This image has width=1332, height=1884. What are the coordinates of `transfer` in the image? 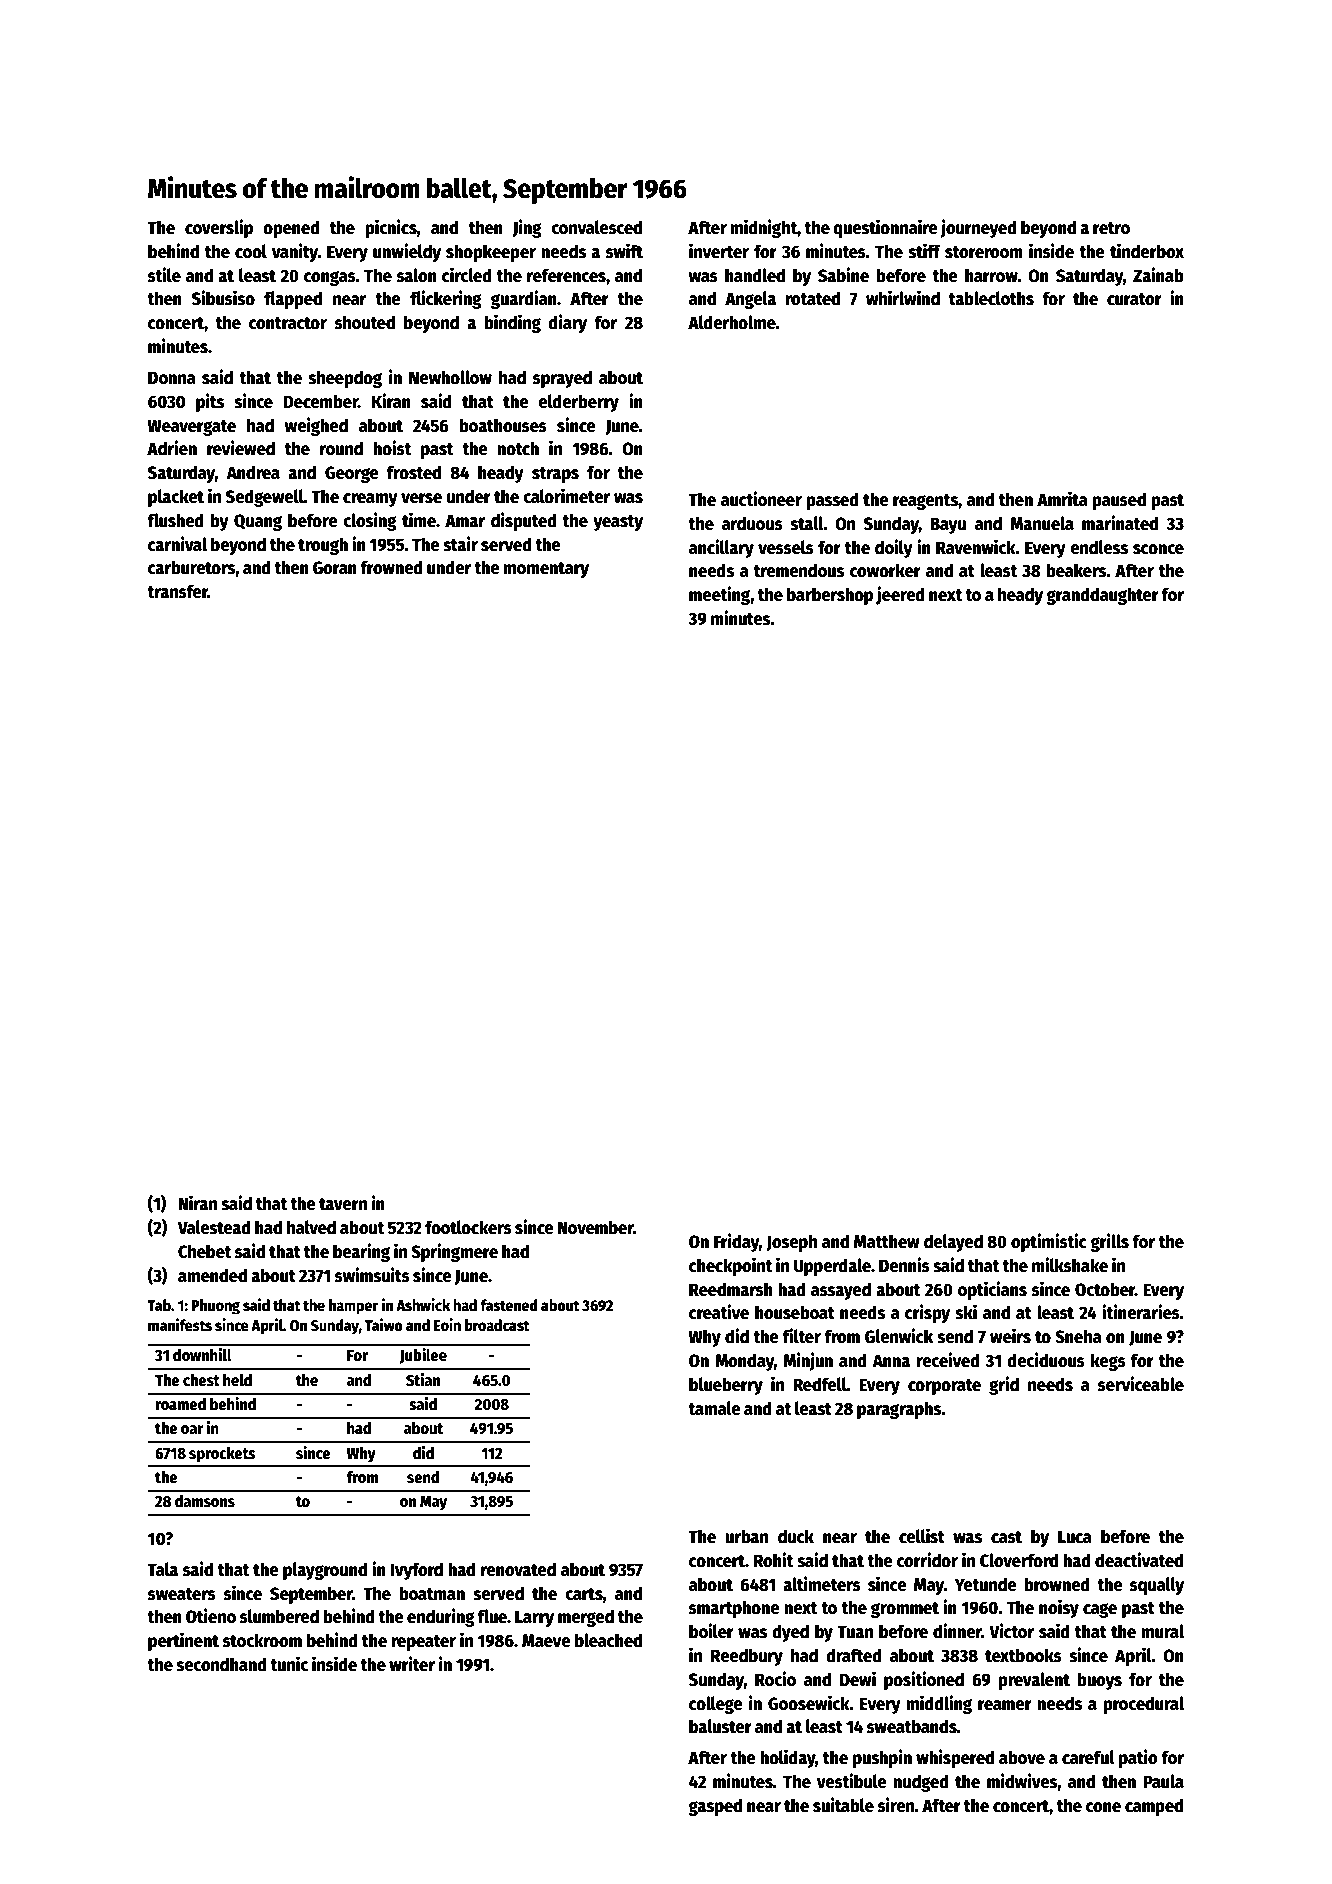 It's located at (177, 591).
